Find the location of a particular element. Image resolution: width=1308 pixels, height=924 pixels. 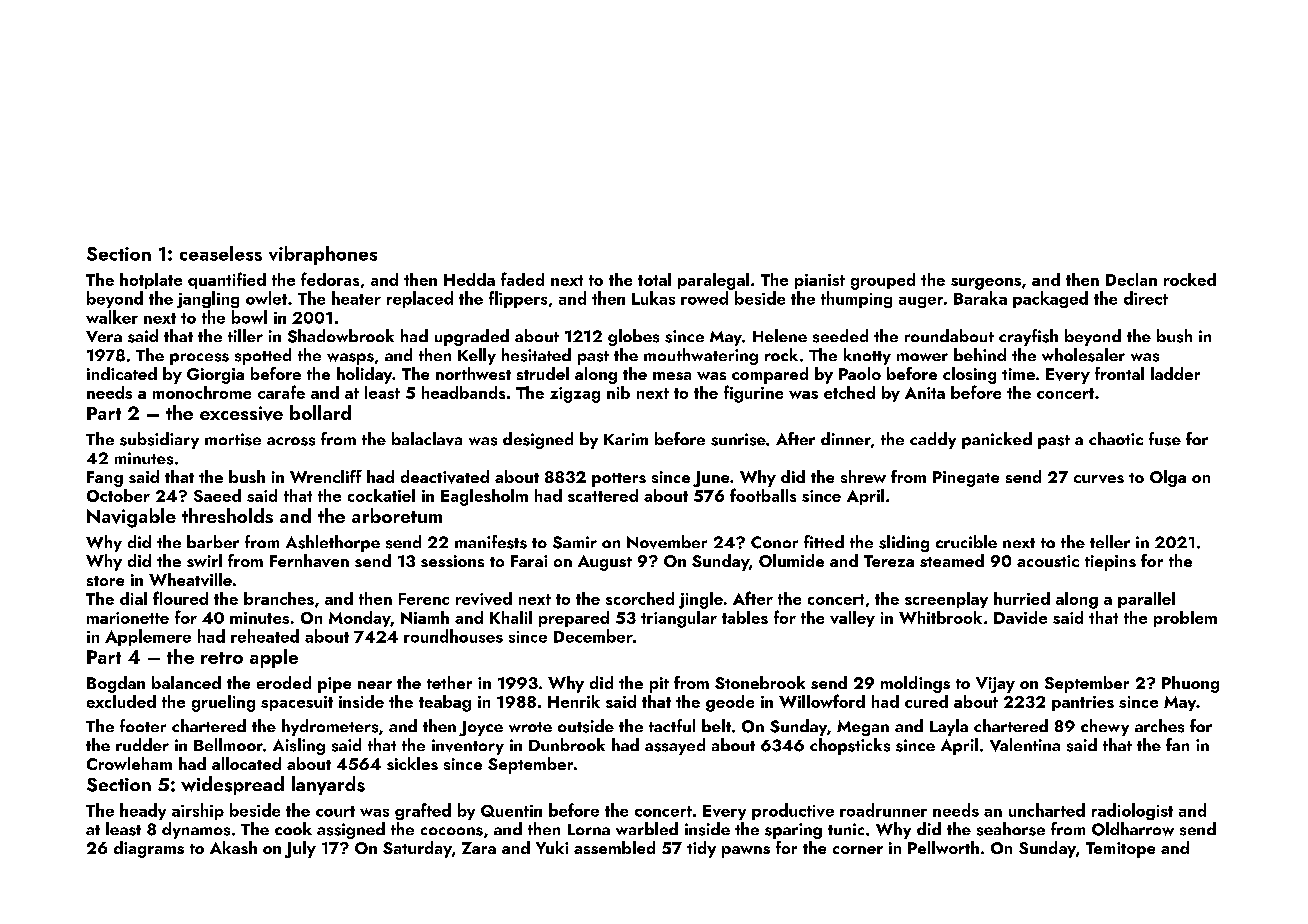

pantries is located at coordinates (1083, 703).
